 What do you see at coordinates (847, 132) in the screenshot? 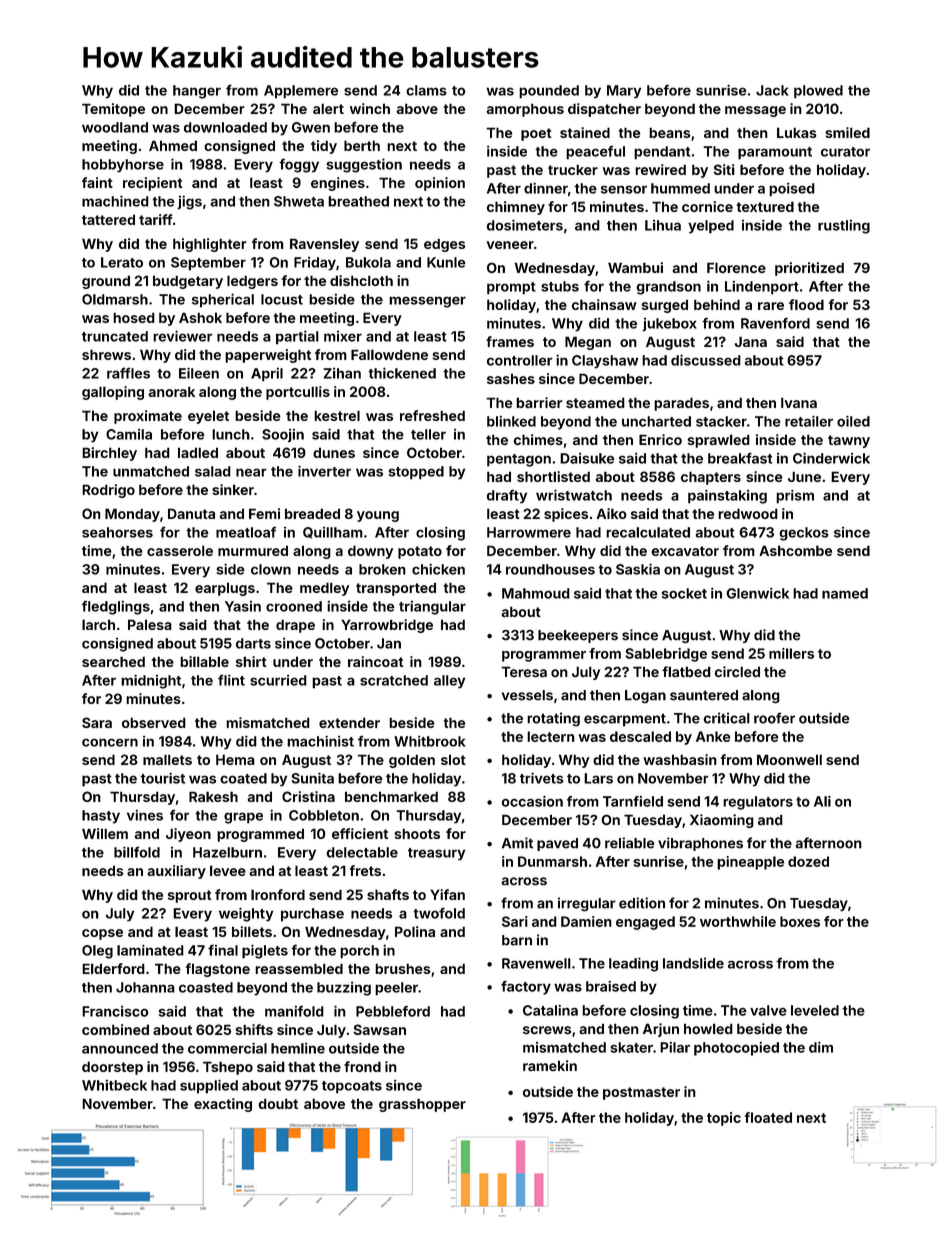
I see `smiled` at bounding box center [847, 132].
